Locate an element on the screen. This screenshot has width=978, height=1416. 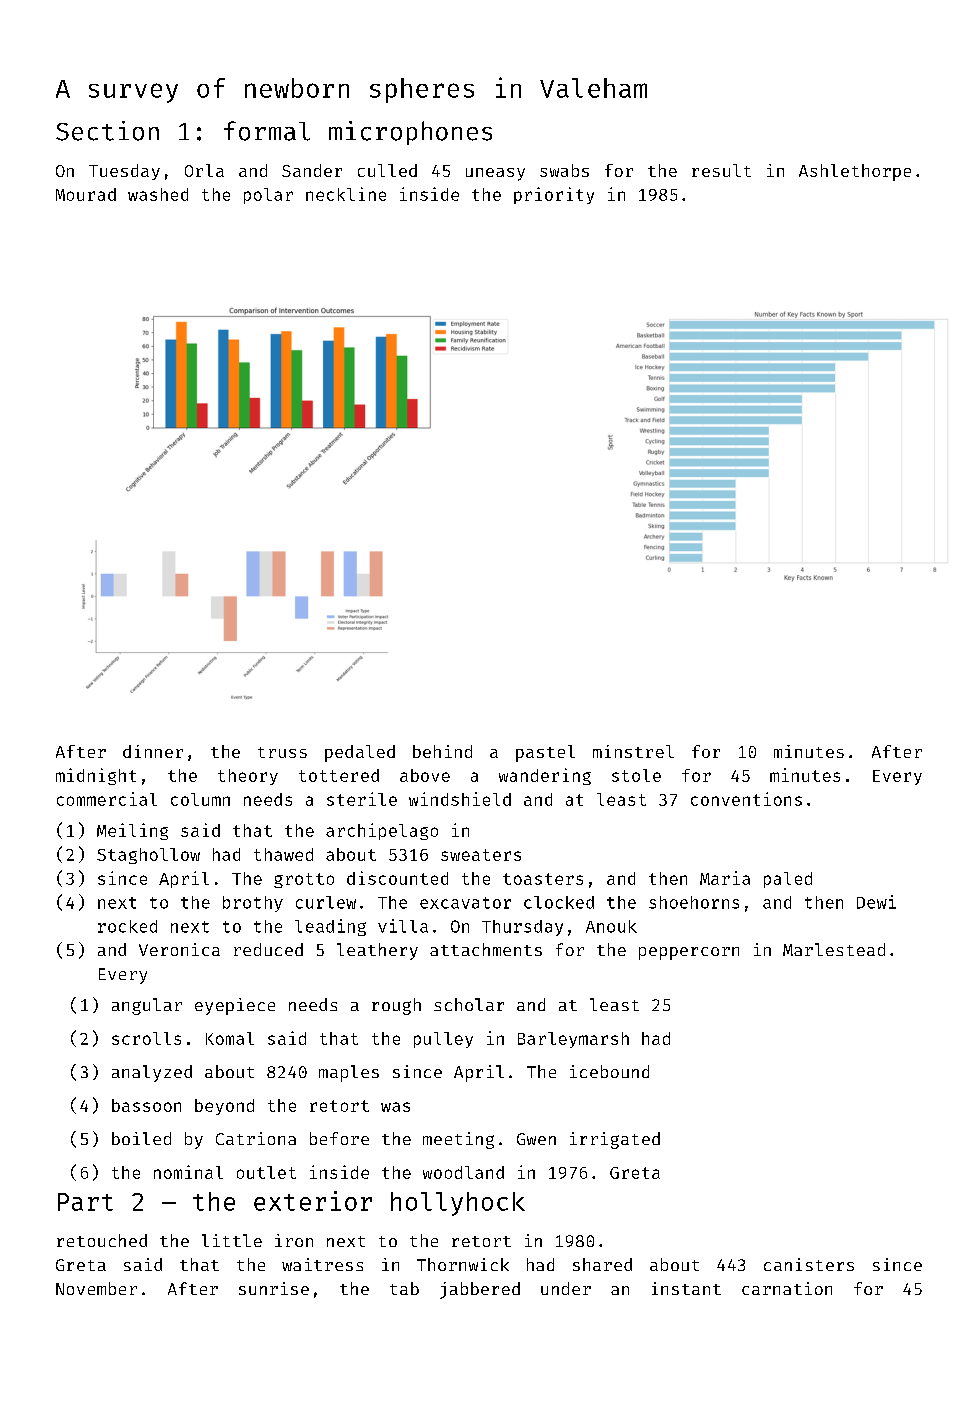
dinner is located at coordinates (153, 751).
